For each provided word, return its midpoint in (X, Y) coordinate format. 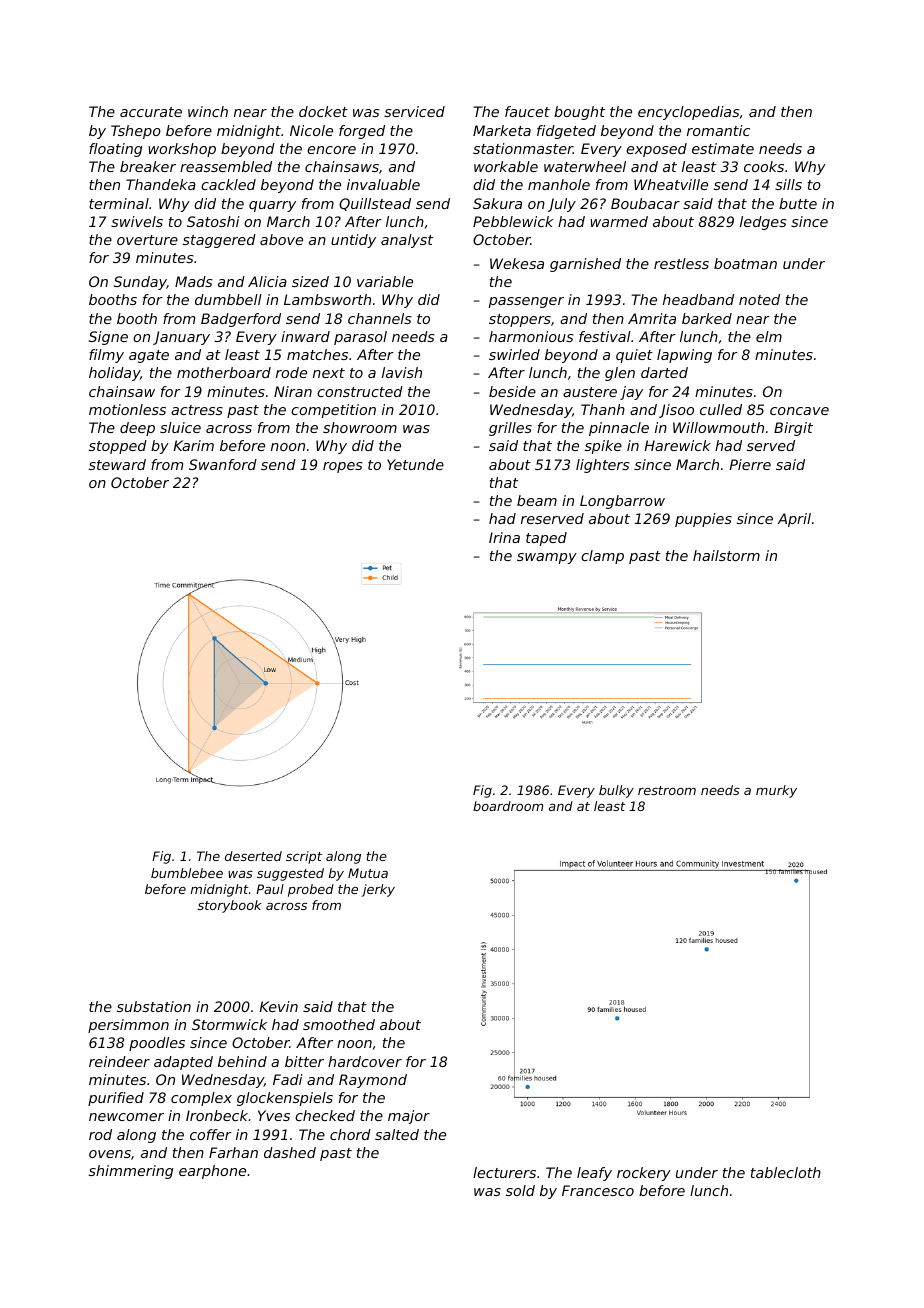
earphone (212, 1172)
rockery (644, 1174)
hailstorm (726, 555)
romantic (718, 130)
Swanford (223, 464)
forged (362, 132)
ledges (763, 223)
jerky (378, 890)
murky (776, 791)
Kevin (278, 1006)
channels (380, 318)
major (409, 1117)
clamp (602, 557)
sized (310, 281)
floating (115, 150)
